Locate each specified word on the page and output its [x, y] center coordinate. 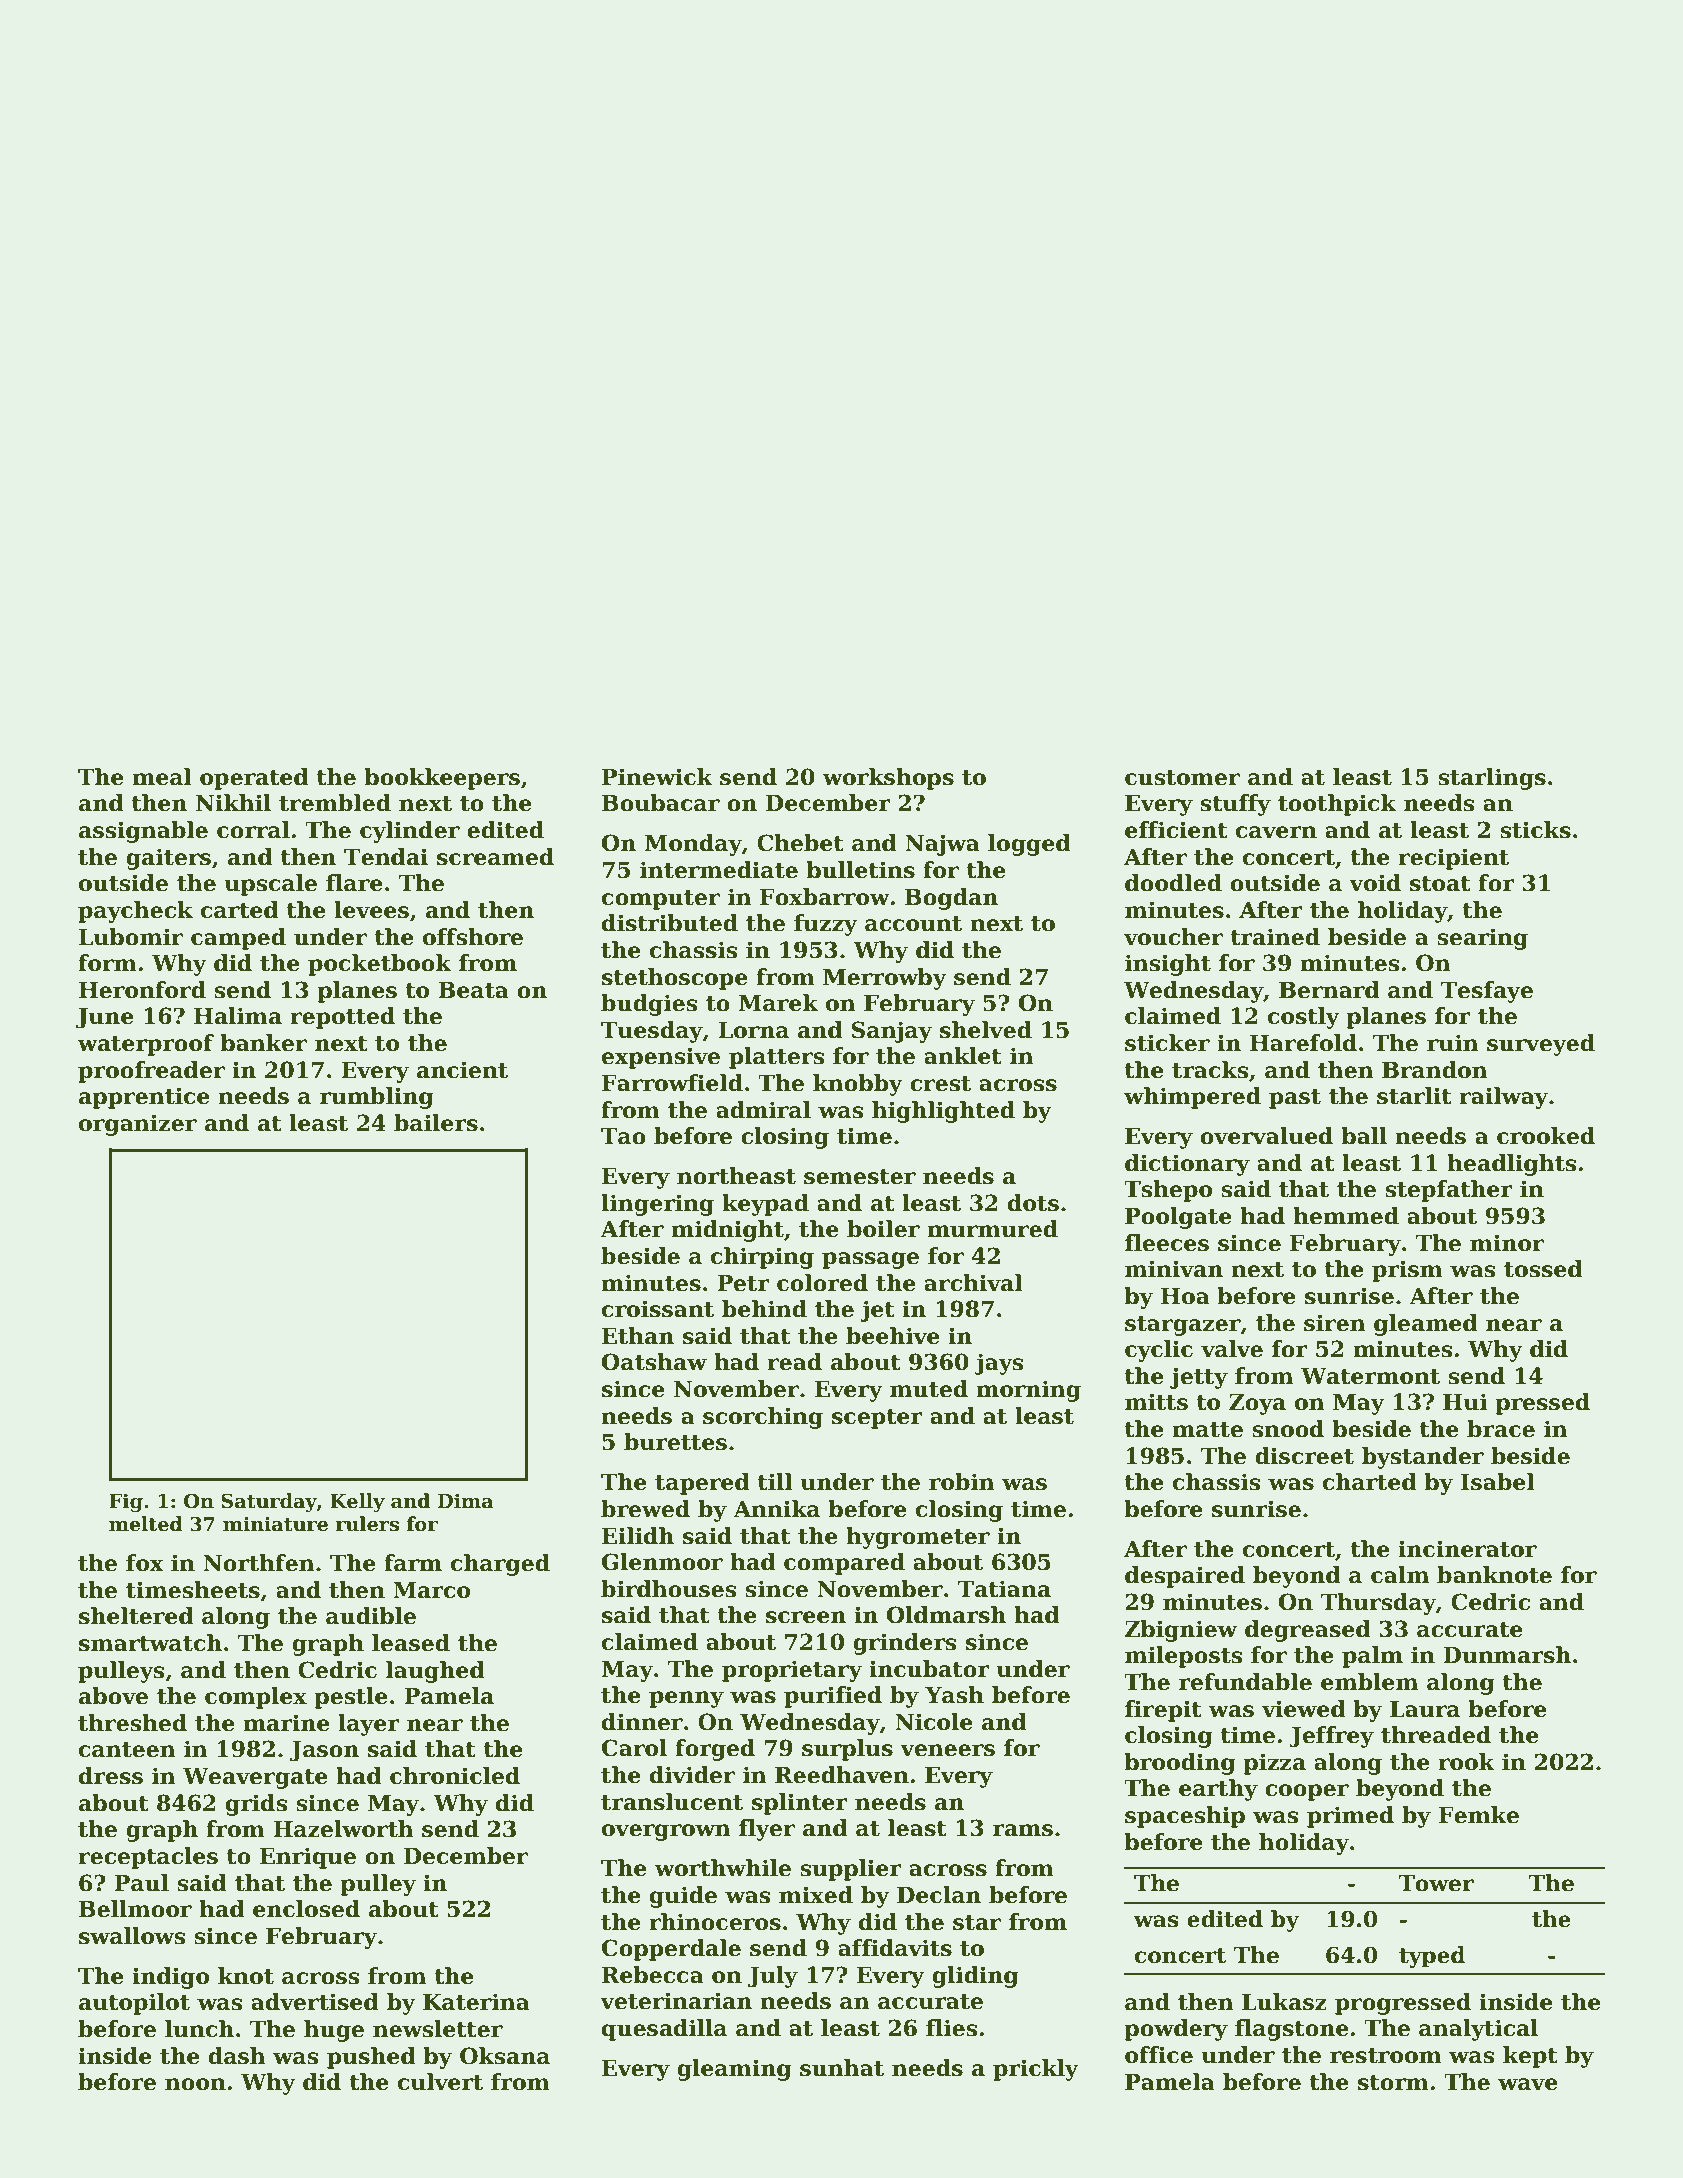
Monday [693, 845]
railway [1503, 1098]
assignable [143, 832]
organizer [138, 1125]
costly [1304, 1018]
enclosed [306, 1909]
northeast [736, 1176]
